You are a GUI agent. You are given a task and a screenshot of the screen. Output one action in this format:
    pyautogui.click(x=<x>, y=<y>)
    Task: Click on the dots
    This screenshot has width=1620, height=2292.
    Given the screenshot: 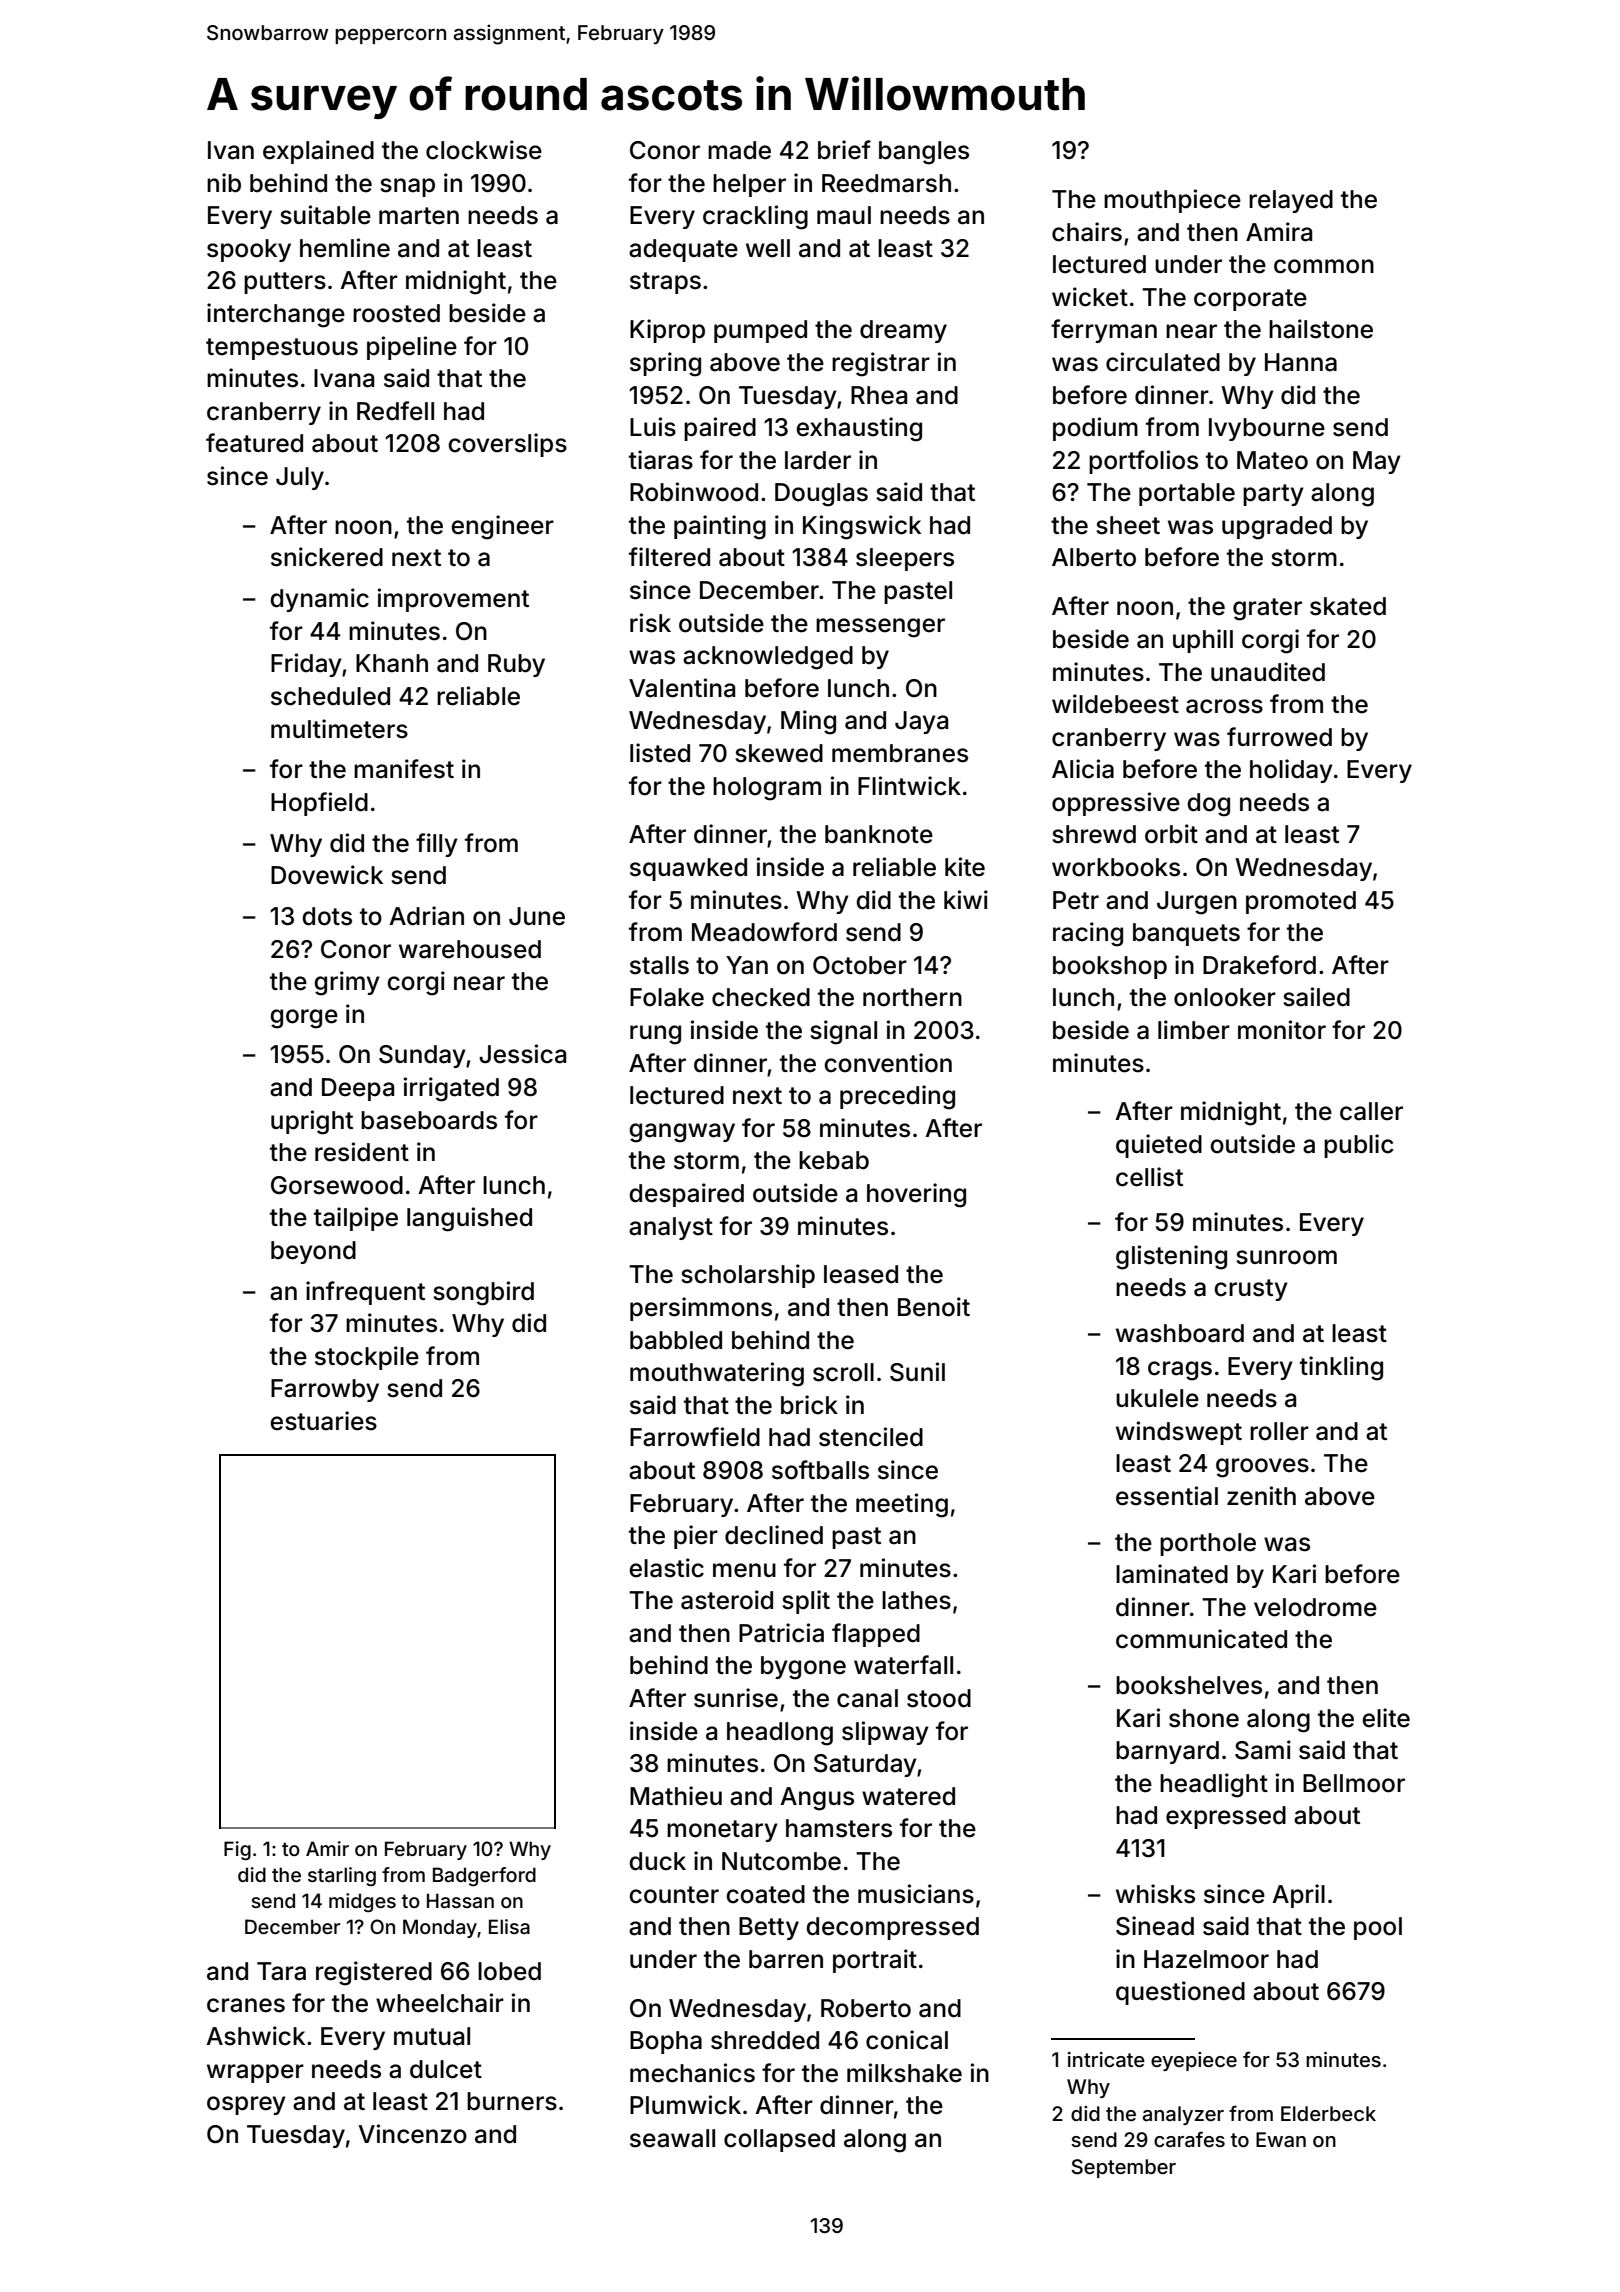 What is the action you would take?
    pyautogui.click(x=327, y=916)
